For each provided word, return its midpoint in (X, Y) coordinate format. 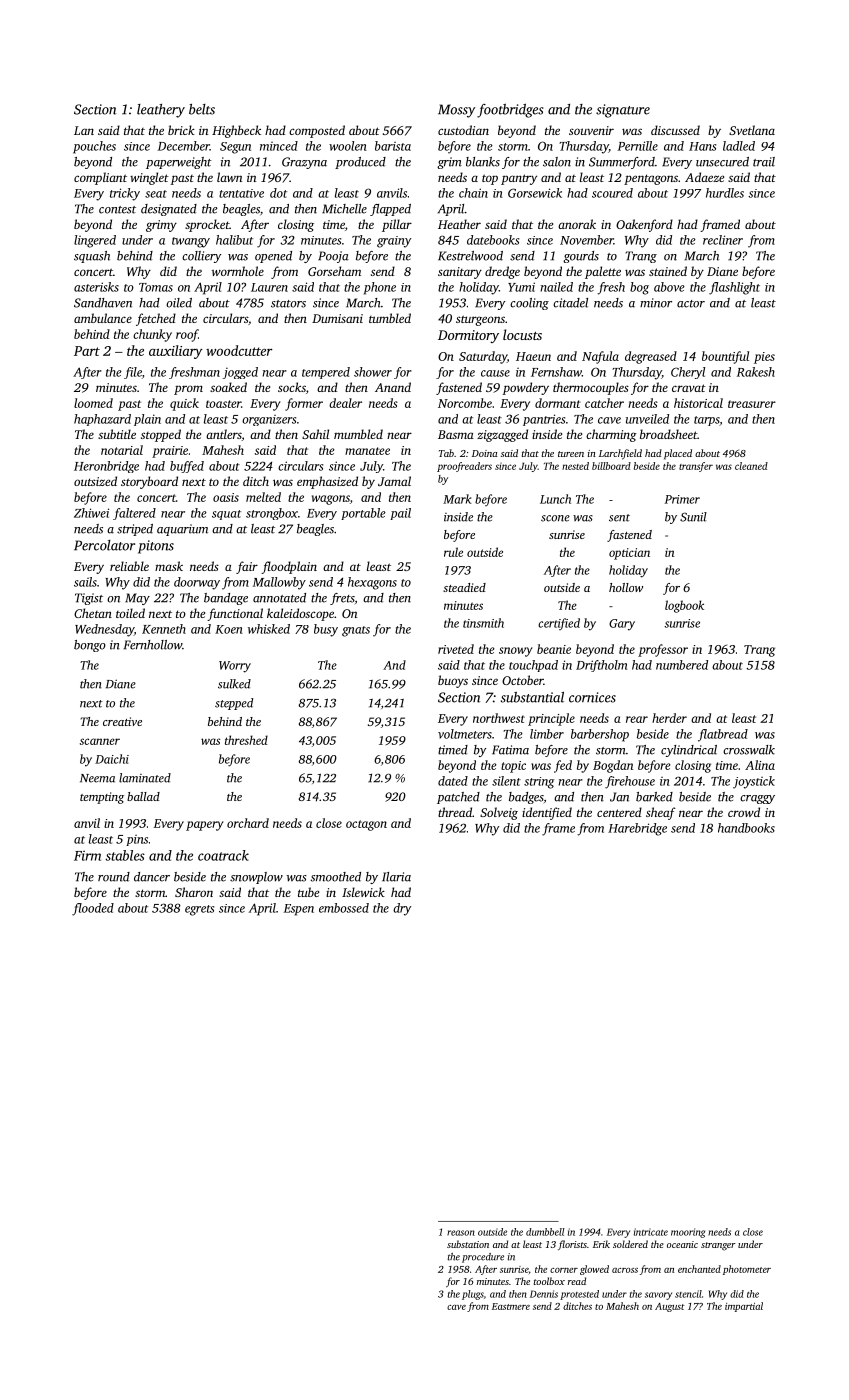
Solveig (499, 813)
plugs (473, 1295)
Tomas (156, 287)
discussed (675, 130)
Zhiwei (91, 513)
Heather (459, 224)
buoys (453, 681)
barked (654, 797)
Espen (299, 910)
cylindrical (689, 751)
